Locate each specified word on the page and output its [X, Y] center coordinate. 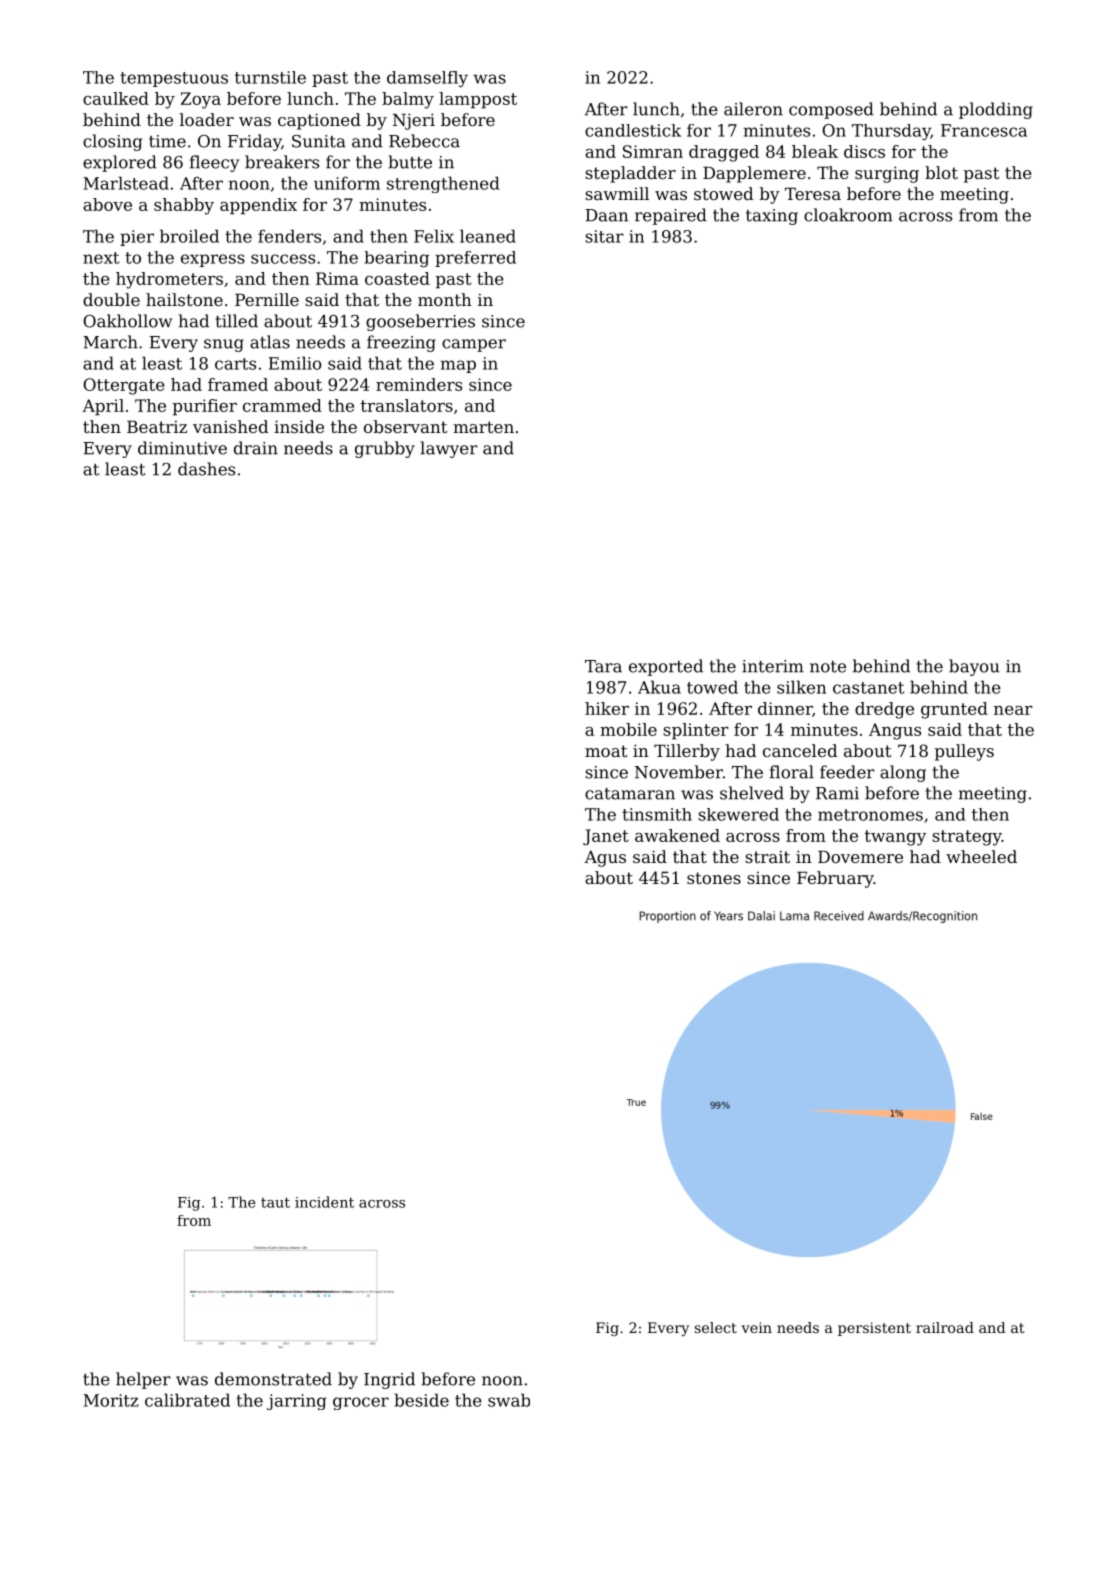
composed [831, 110]
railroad [945, 1327]
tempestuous [174, 79]
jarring [297, 1402]
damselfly [427, 79]
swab [509, 1400]
